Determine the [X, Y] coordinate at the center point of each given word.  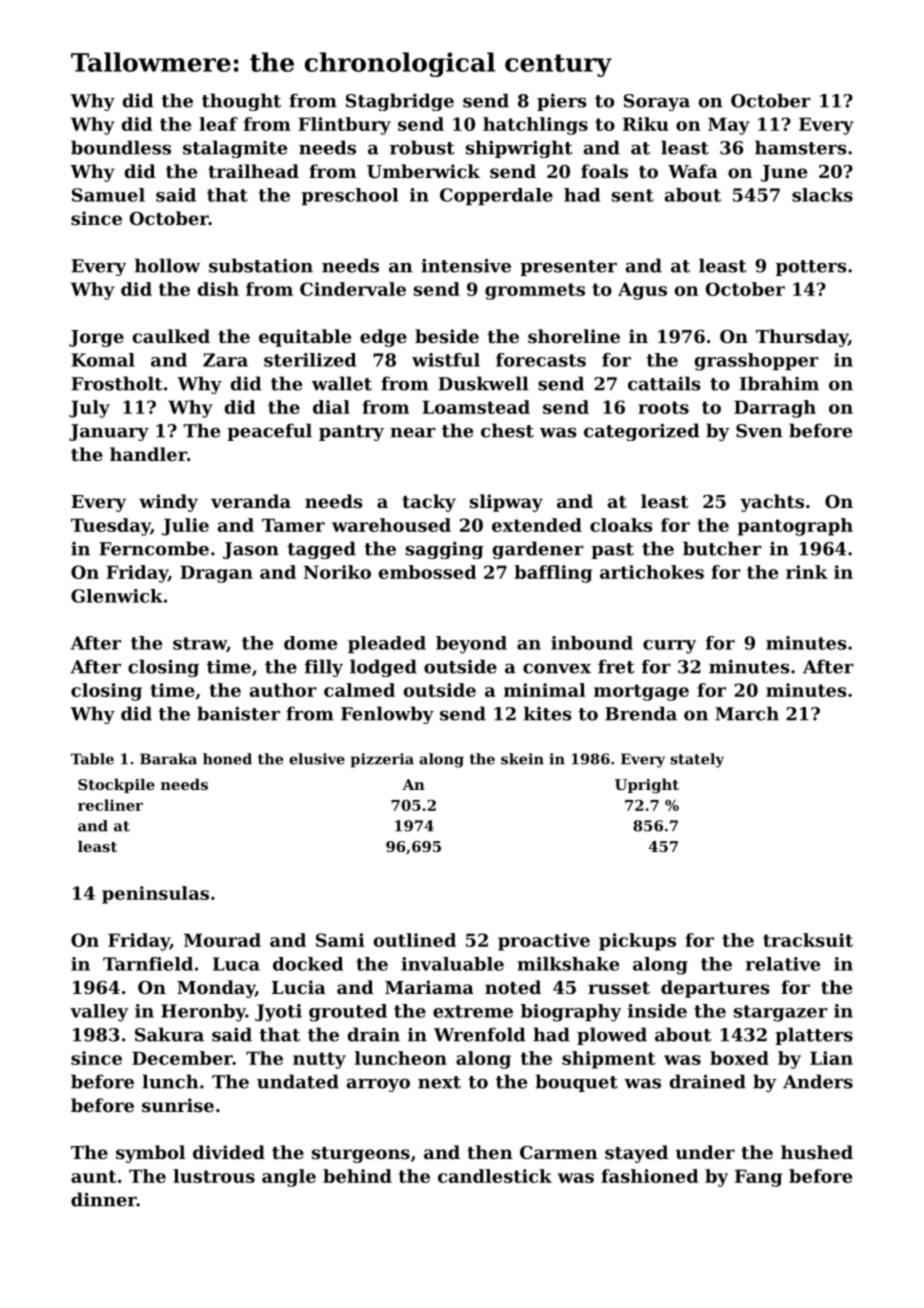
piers [562, 102]
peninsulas [155, 895]
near [413, 433]
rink [807, 572]
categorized [642, 432]
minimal [544, 690]
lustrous [214, 1176]
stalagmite [235, 149]
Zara [225, 360]
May [729, 126]
